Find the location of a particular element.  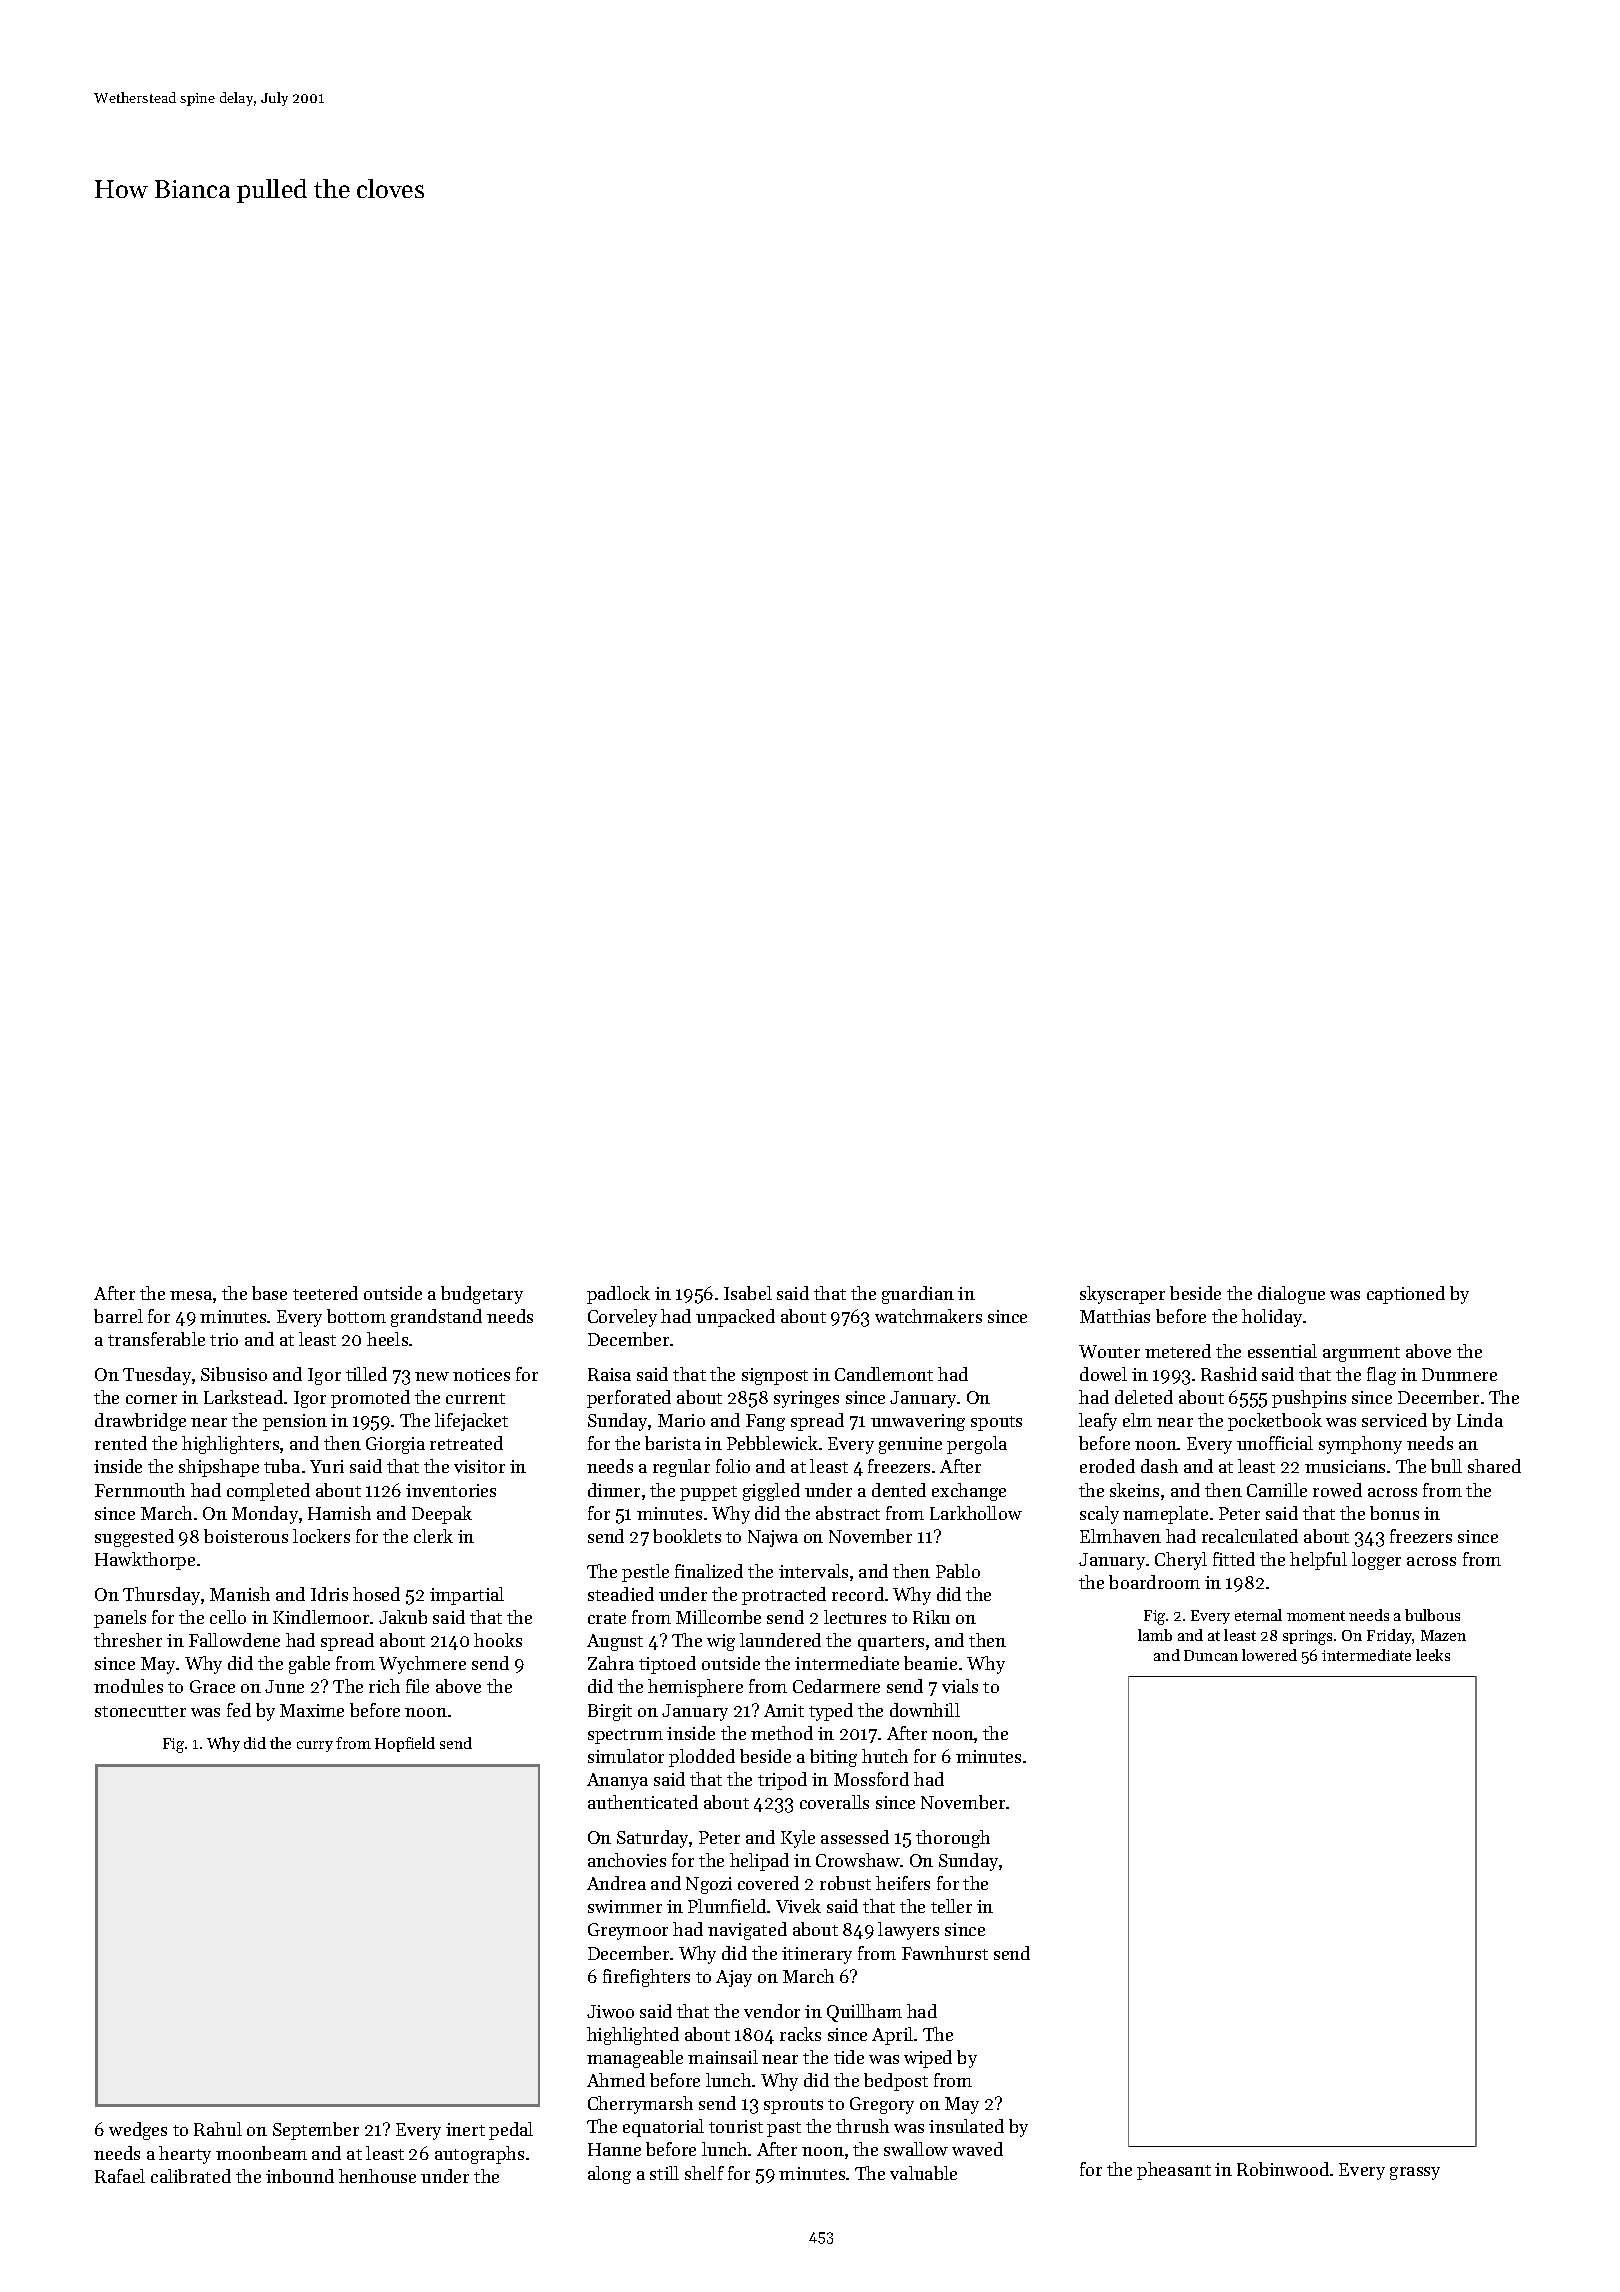

dialogue is located at coordinates (1291, 1295).
